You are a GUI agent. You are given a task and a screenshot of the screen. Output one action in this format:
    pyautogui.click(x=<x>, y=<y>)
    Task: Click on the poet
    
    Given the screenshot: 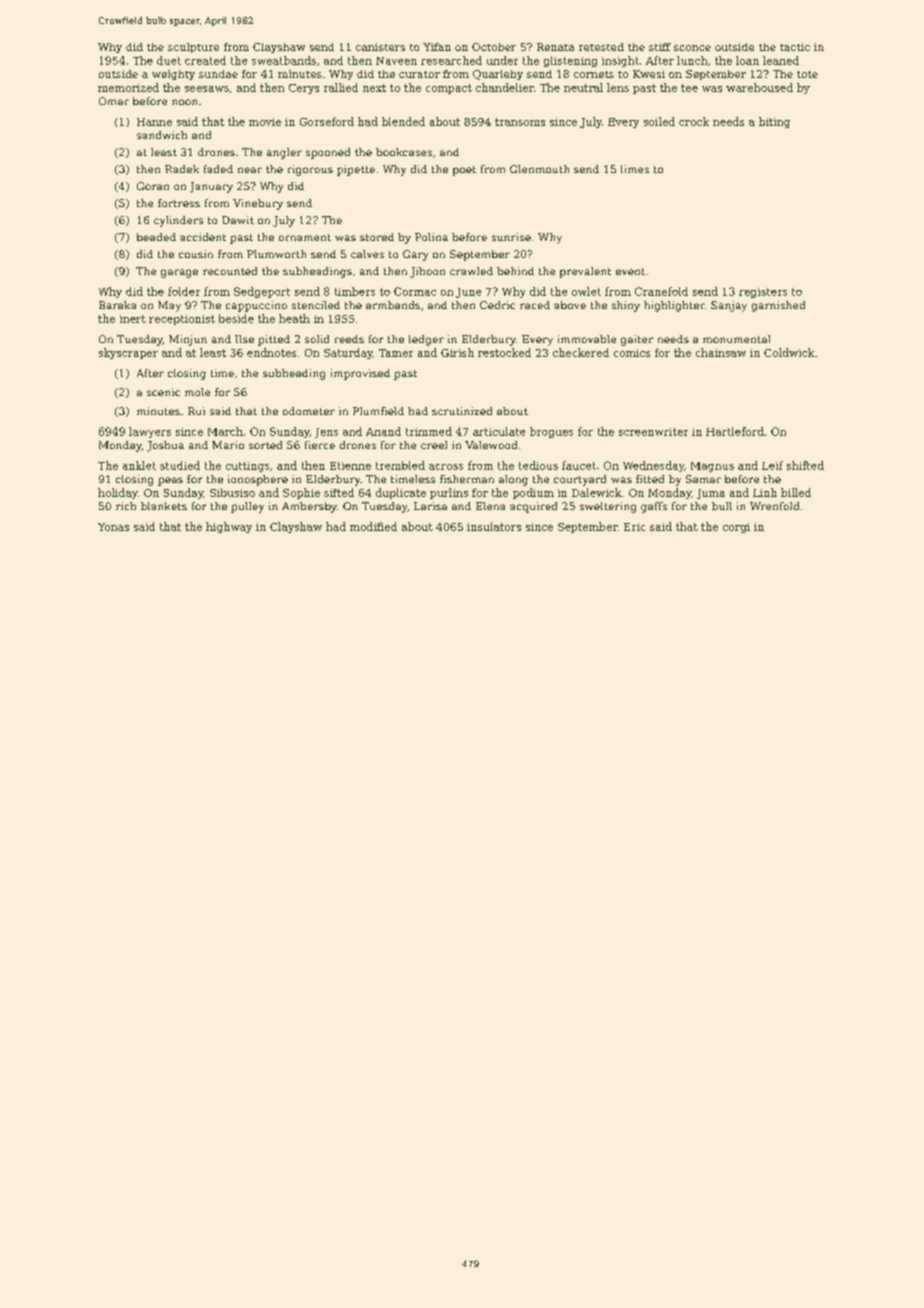 What is the action you would take?
    pyautogui.click(x=464, y=171)
